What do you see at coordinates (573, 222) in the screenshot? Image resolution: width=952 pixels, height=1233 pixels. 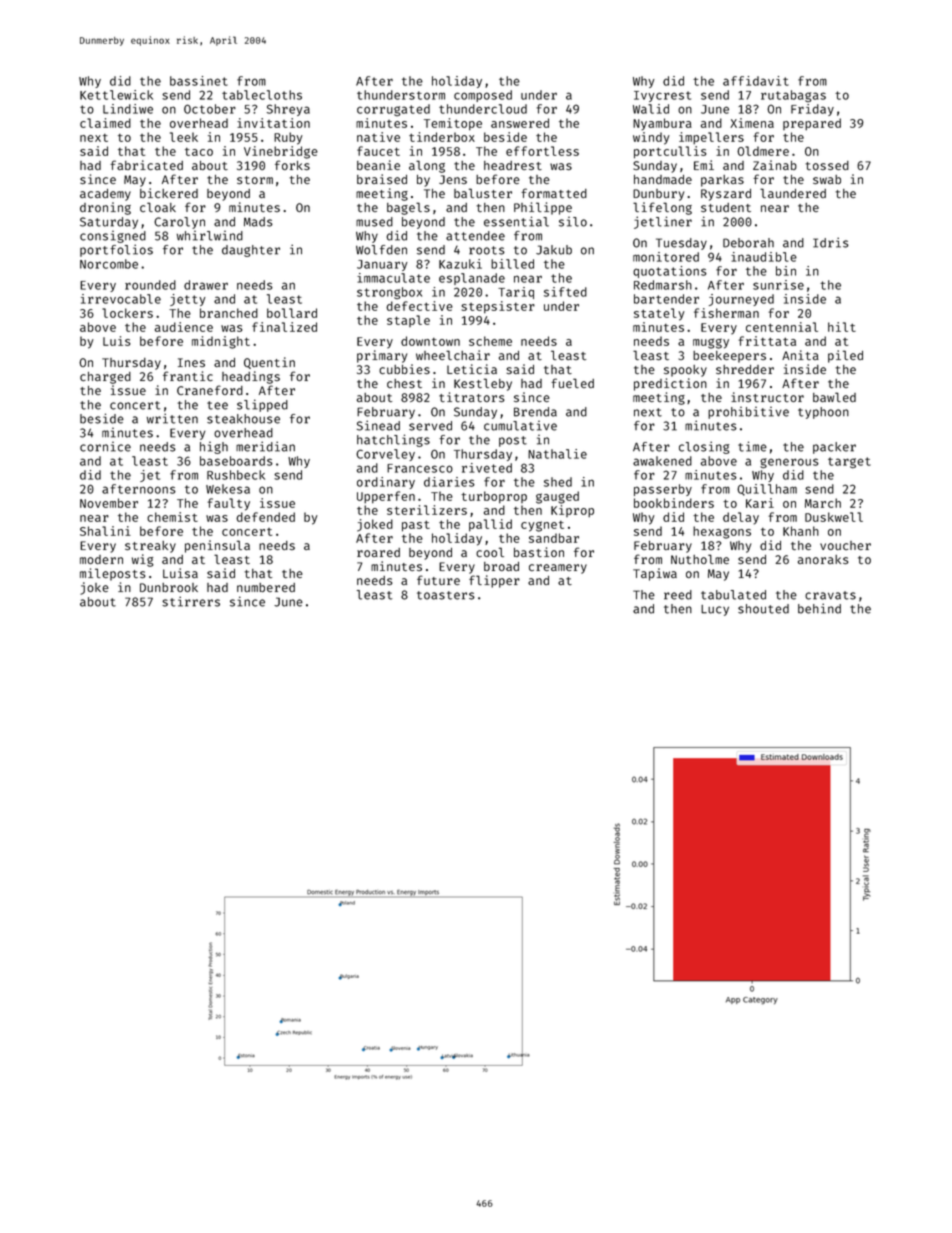 I see `silo` at bounding box center [573, 222].
